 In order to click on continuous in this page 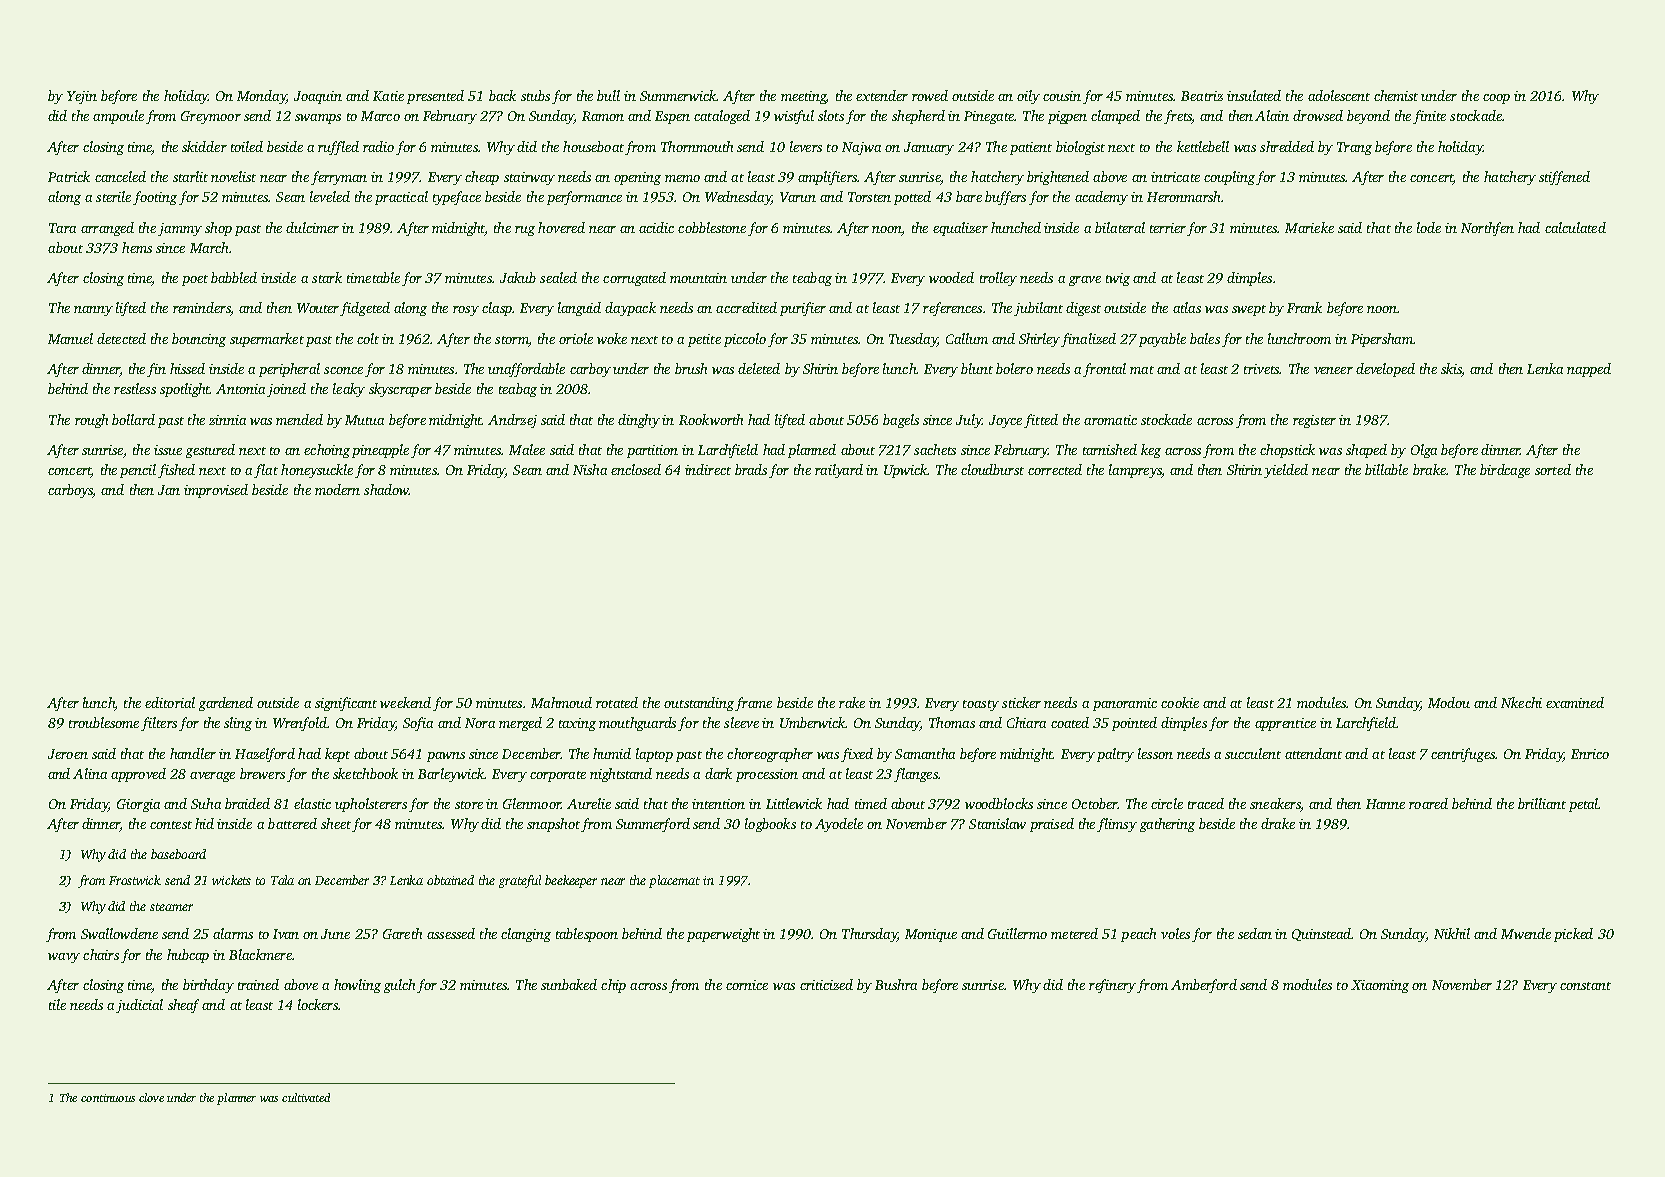, I will do `click(108, 1098)`.
